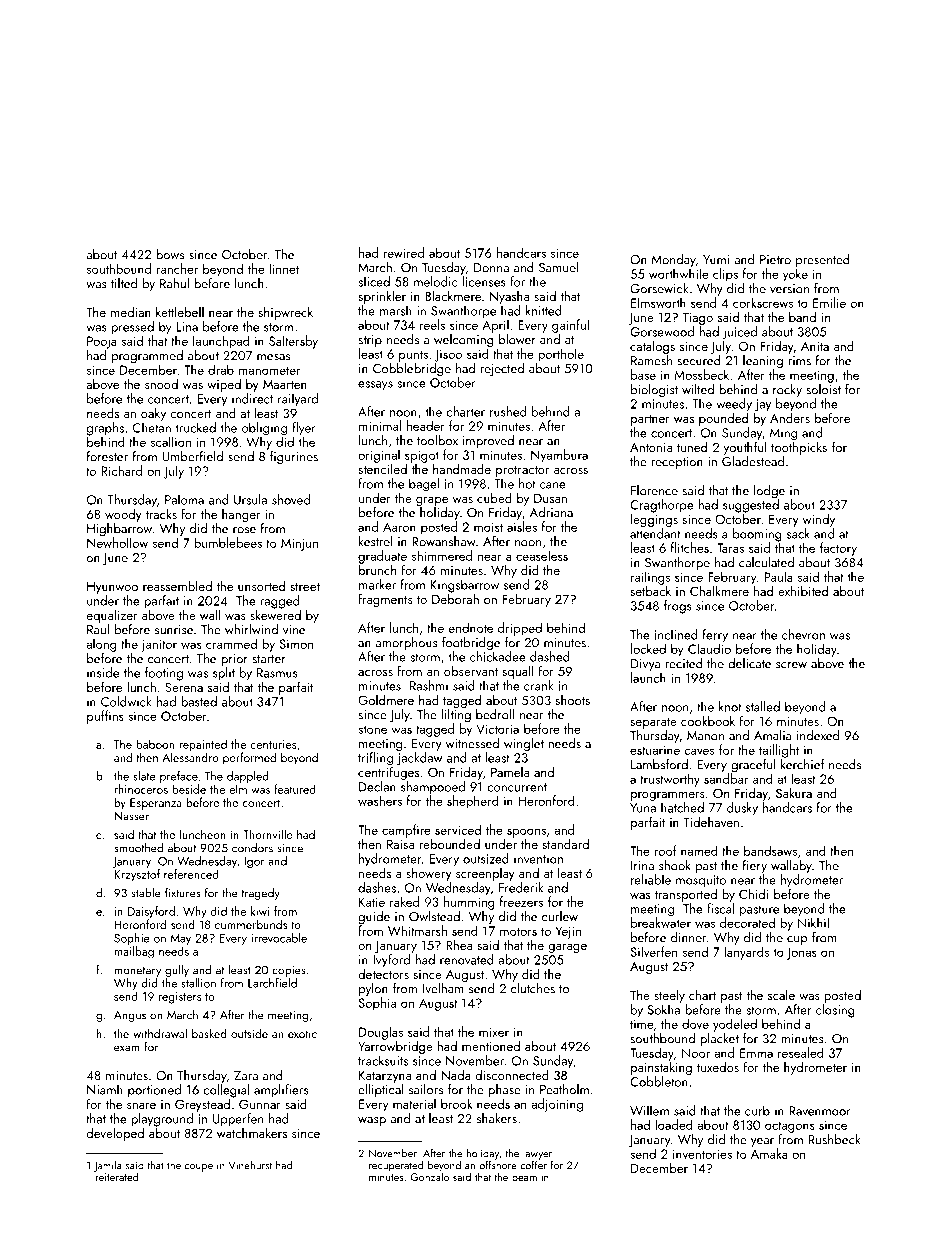 The image size is (952, 1233). I want to click on Raisa, so click(400, 844).
